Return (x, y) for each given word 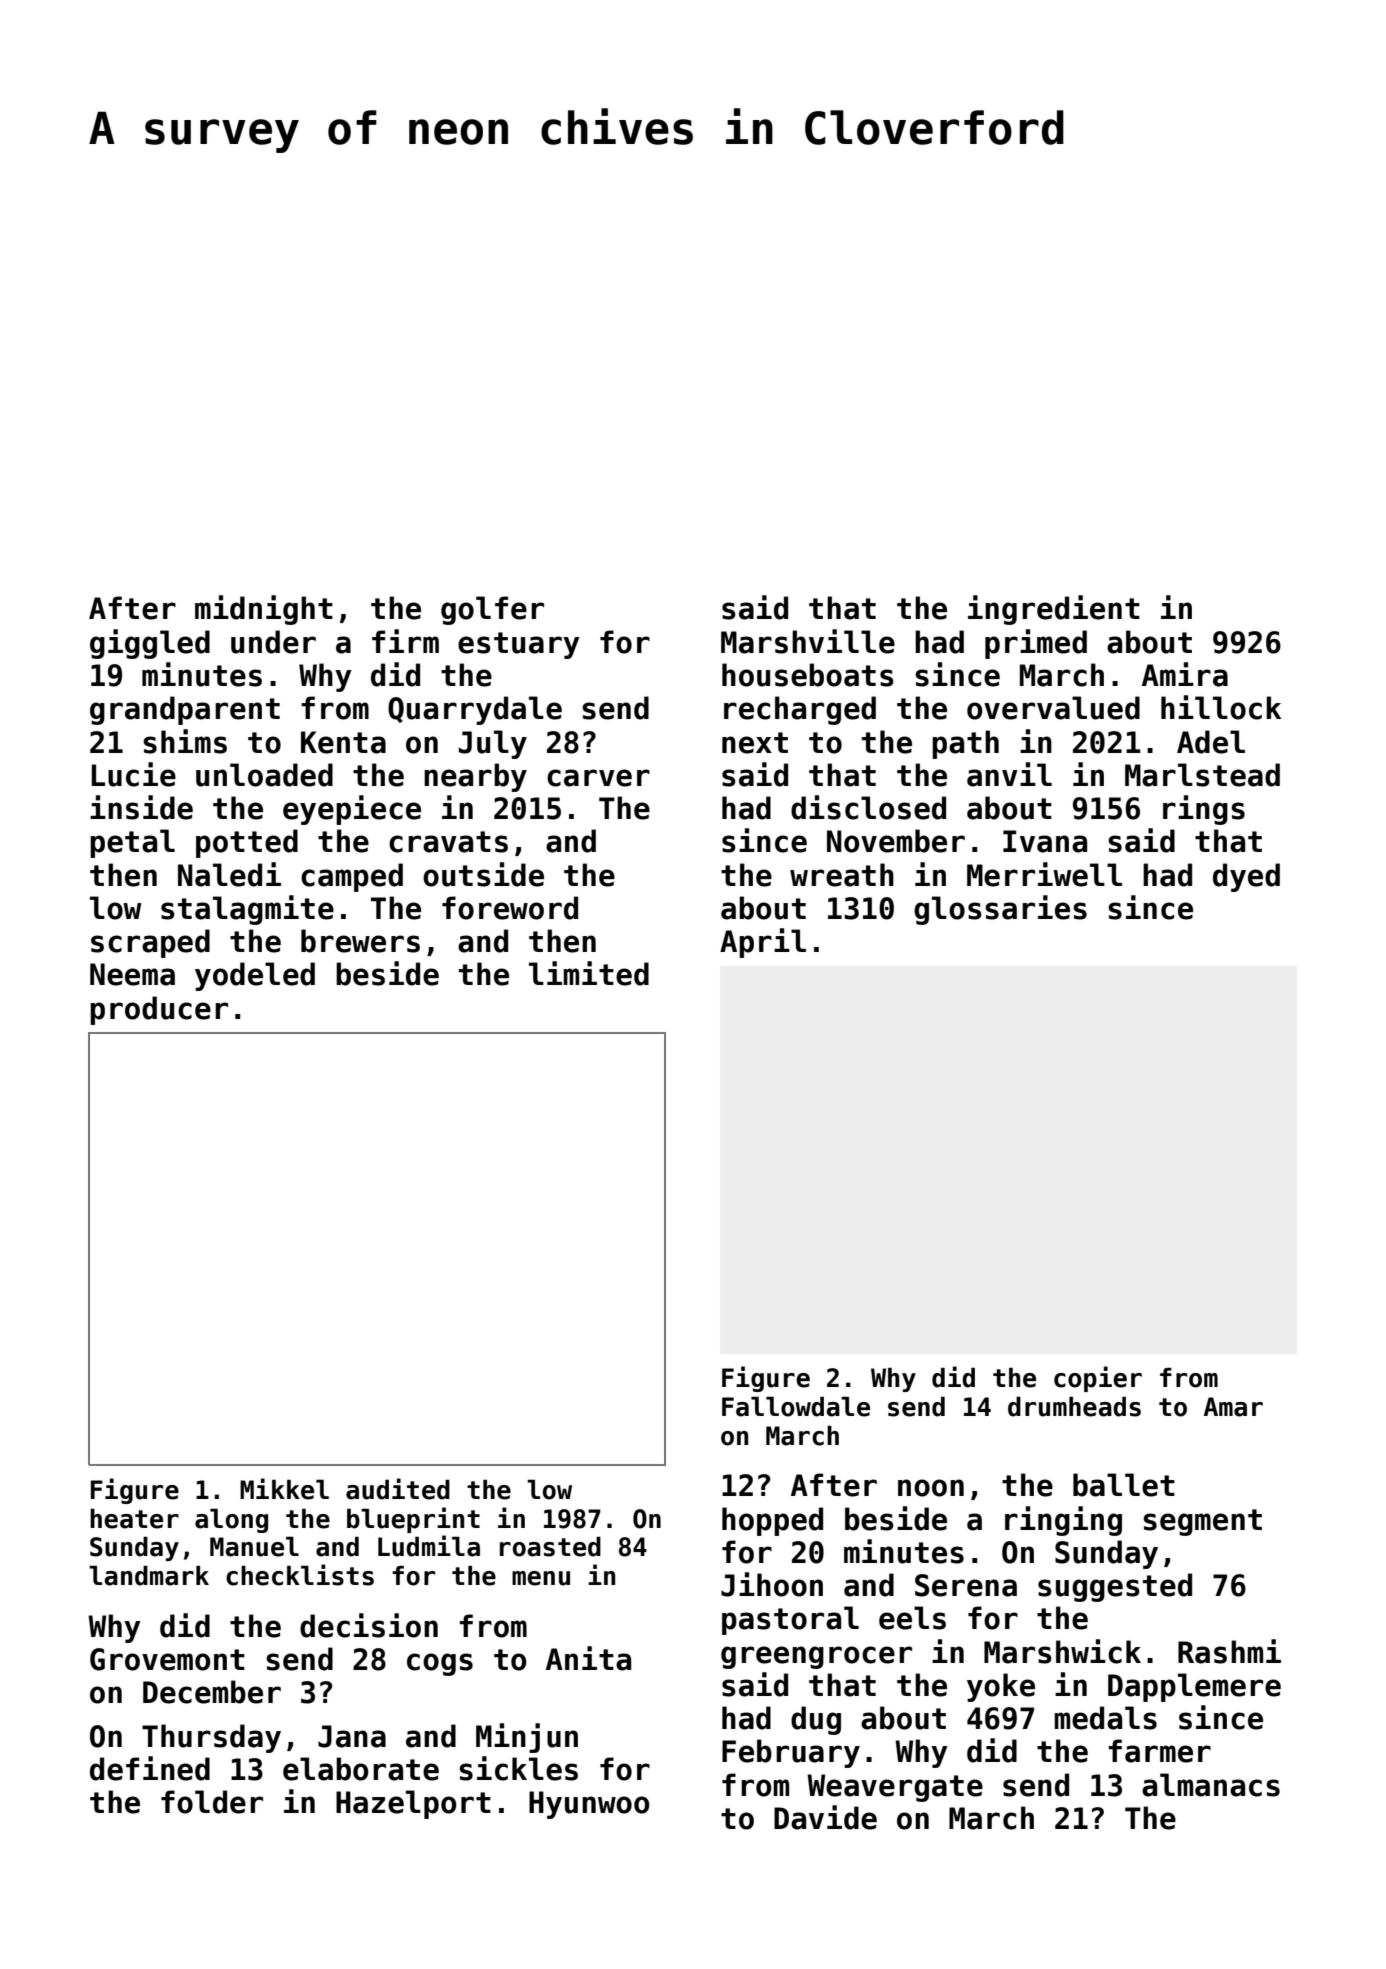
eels (912, 1618)
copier (1098, 1379)
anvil (1009, 774)
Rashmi (1229, 1651)
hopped (772, 1521)
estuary (519, 645)
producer (159, 1010)
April (763, 943)
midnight (264, 610)
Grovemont (167, 1659)
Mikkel (284, 1489)
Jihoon (772, 1584)
